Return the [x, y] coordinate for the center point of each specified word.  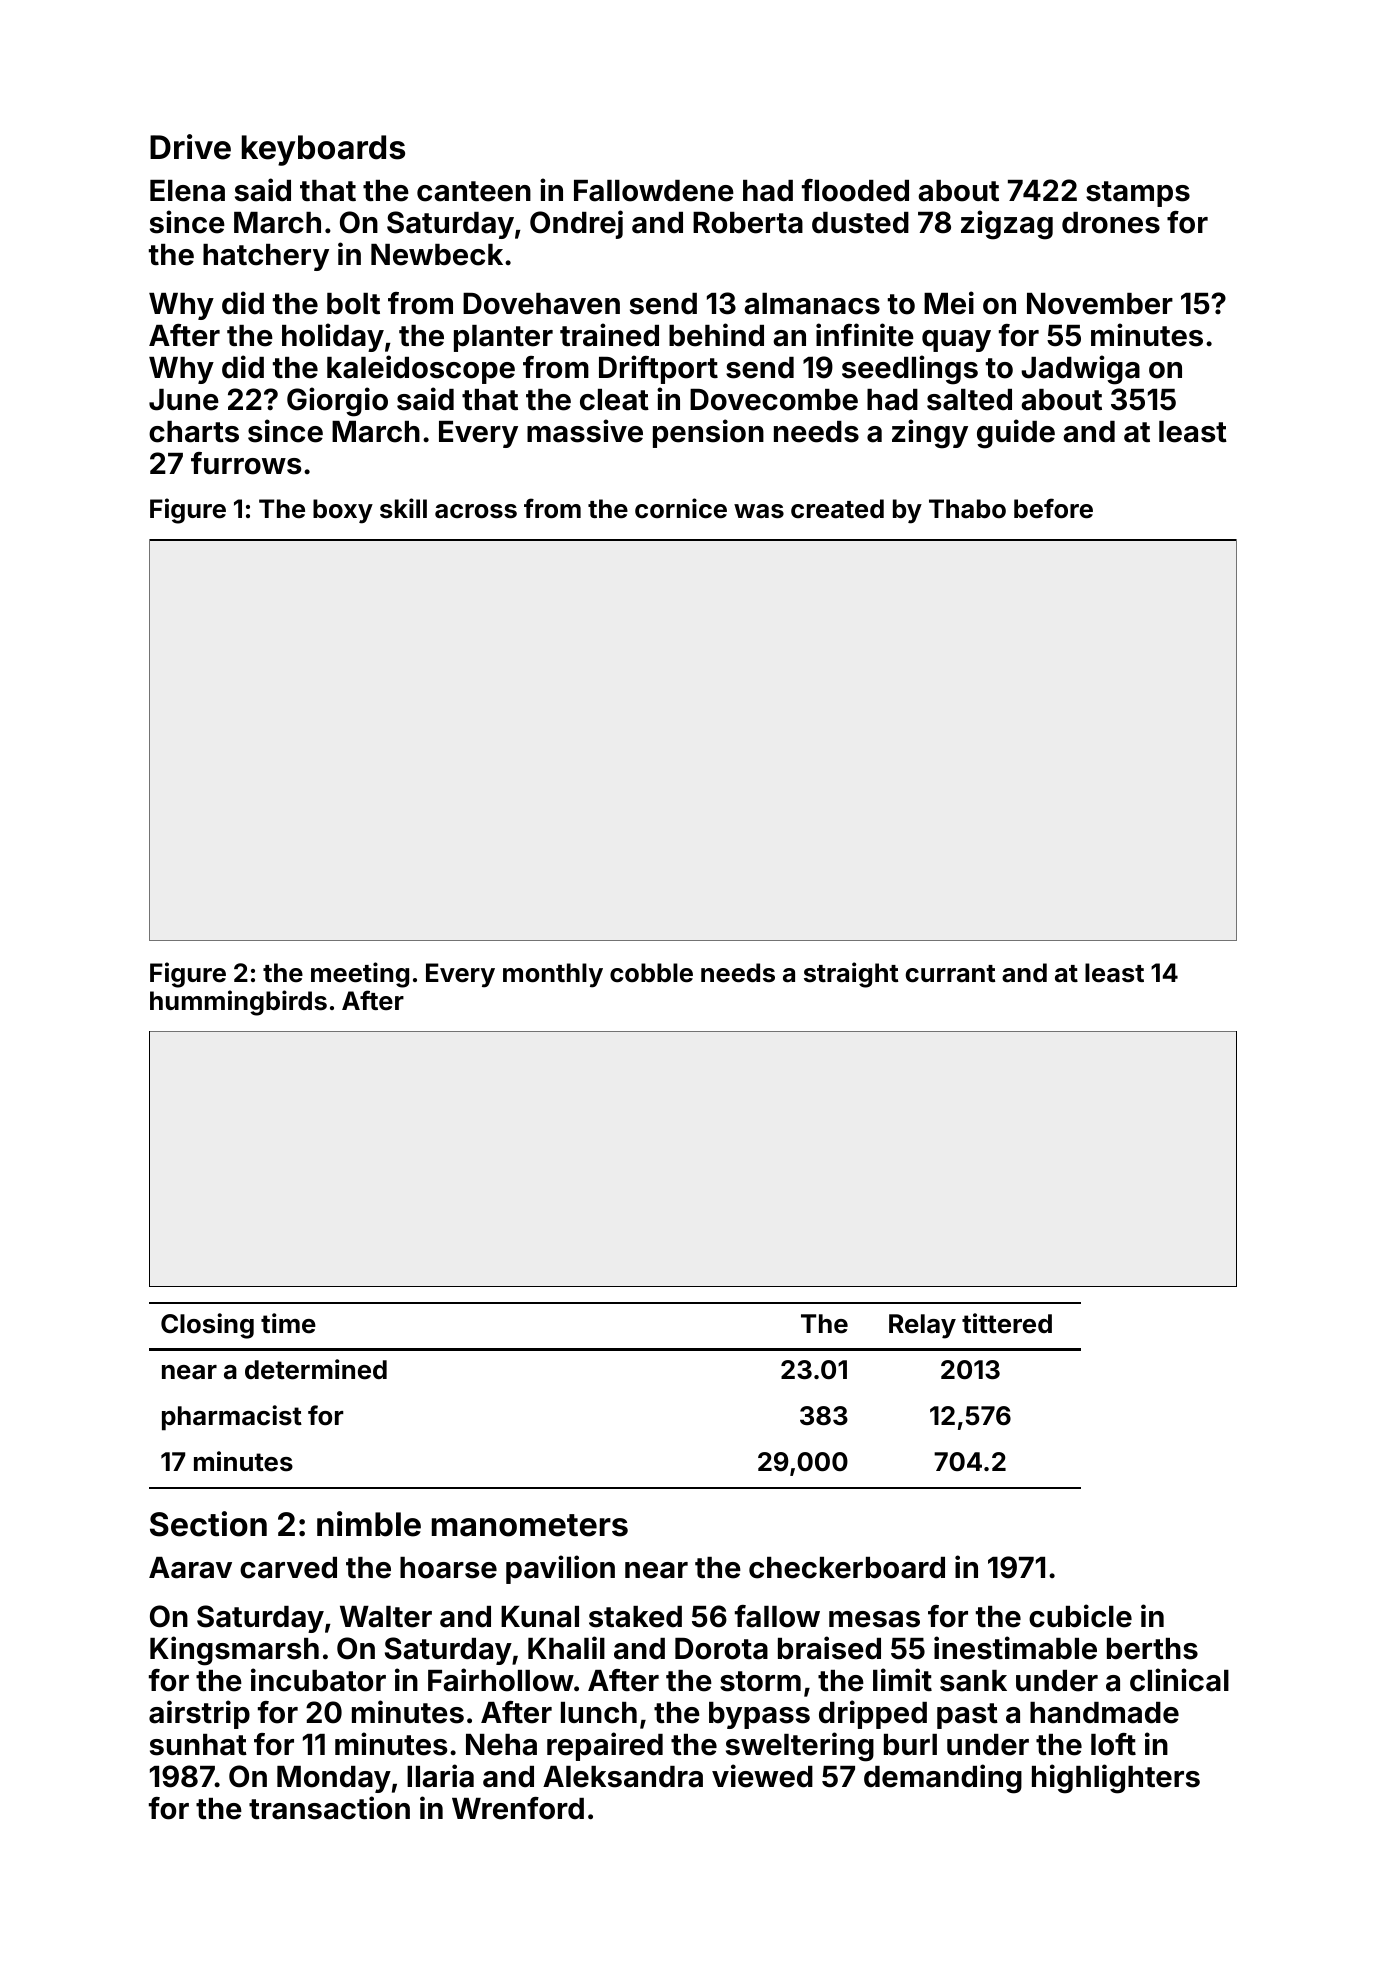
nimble [369, 1524]
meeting [360, 975]
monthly [553, 975]
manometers [530, 1525]
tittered [1007, 1323]
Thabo [967, 508]
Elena [187, 191]
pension [708, 433]
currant [950, 974]
